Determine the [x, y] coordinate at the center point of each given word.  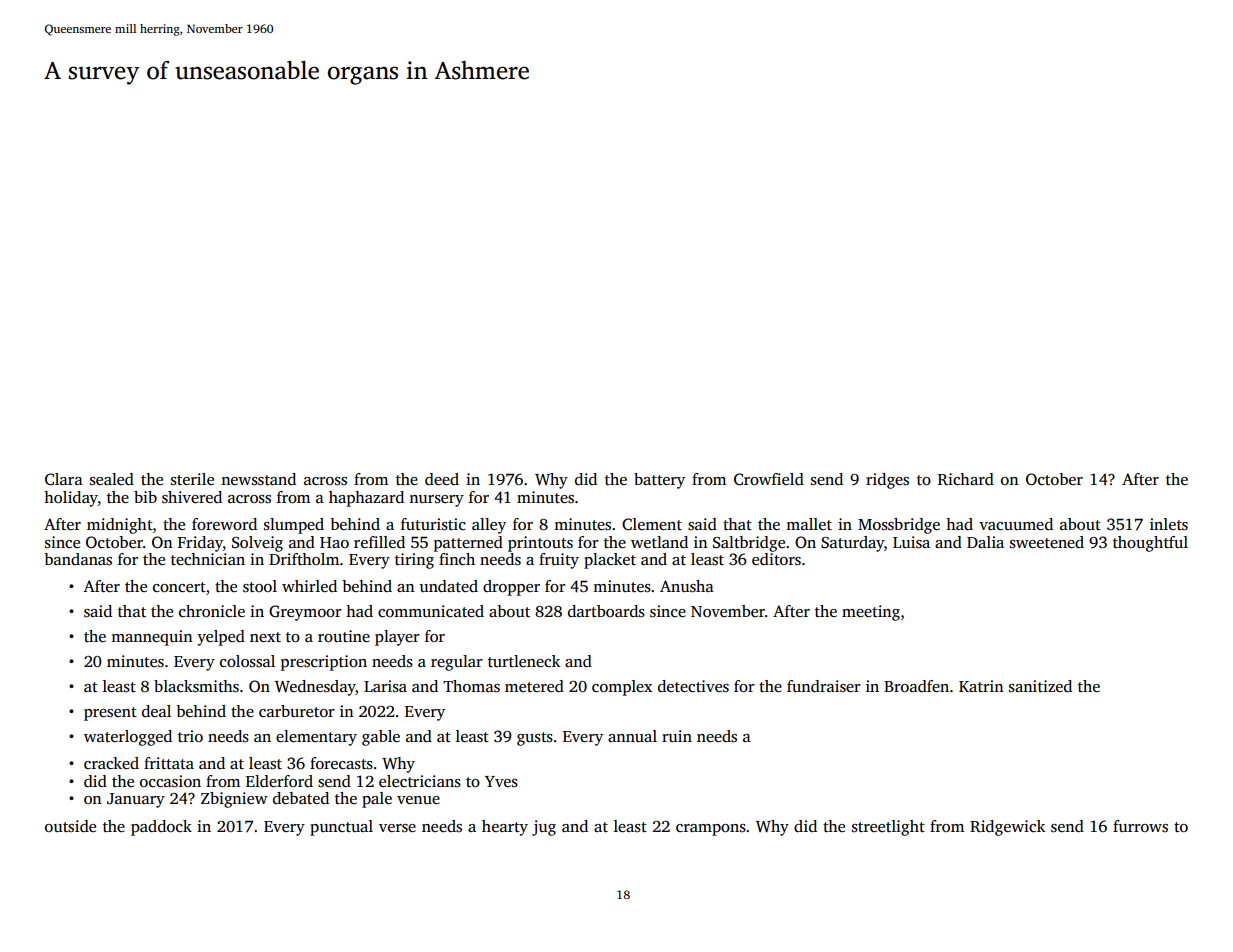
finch [457, 559]
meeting [871, 613]
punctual [341, 828]
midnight [120, 526]
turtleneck [524, 661]
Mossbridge [899, 526]
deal [156, 711]
